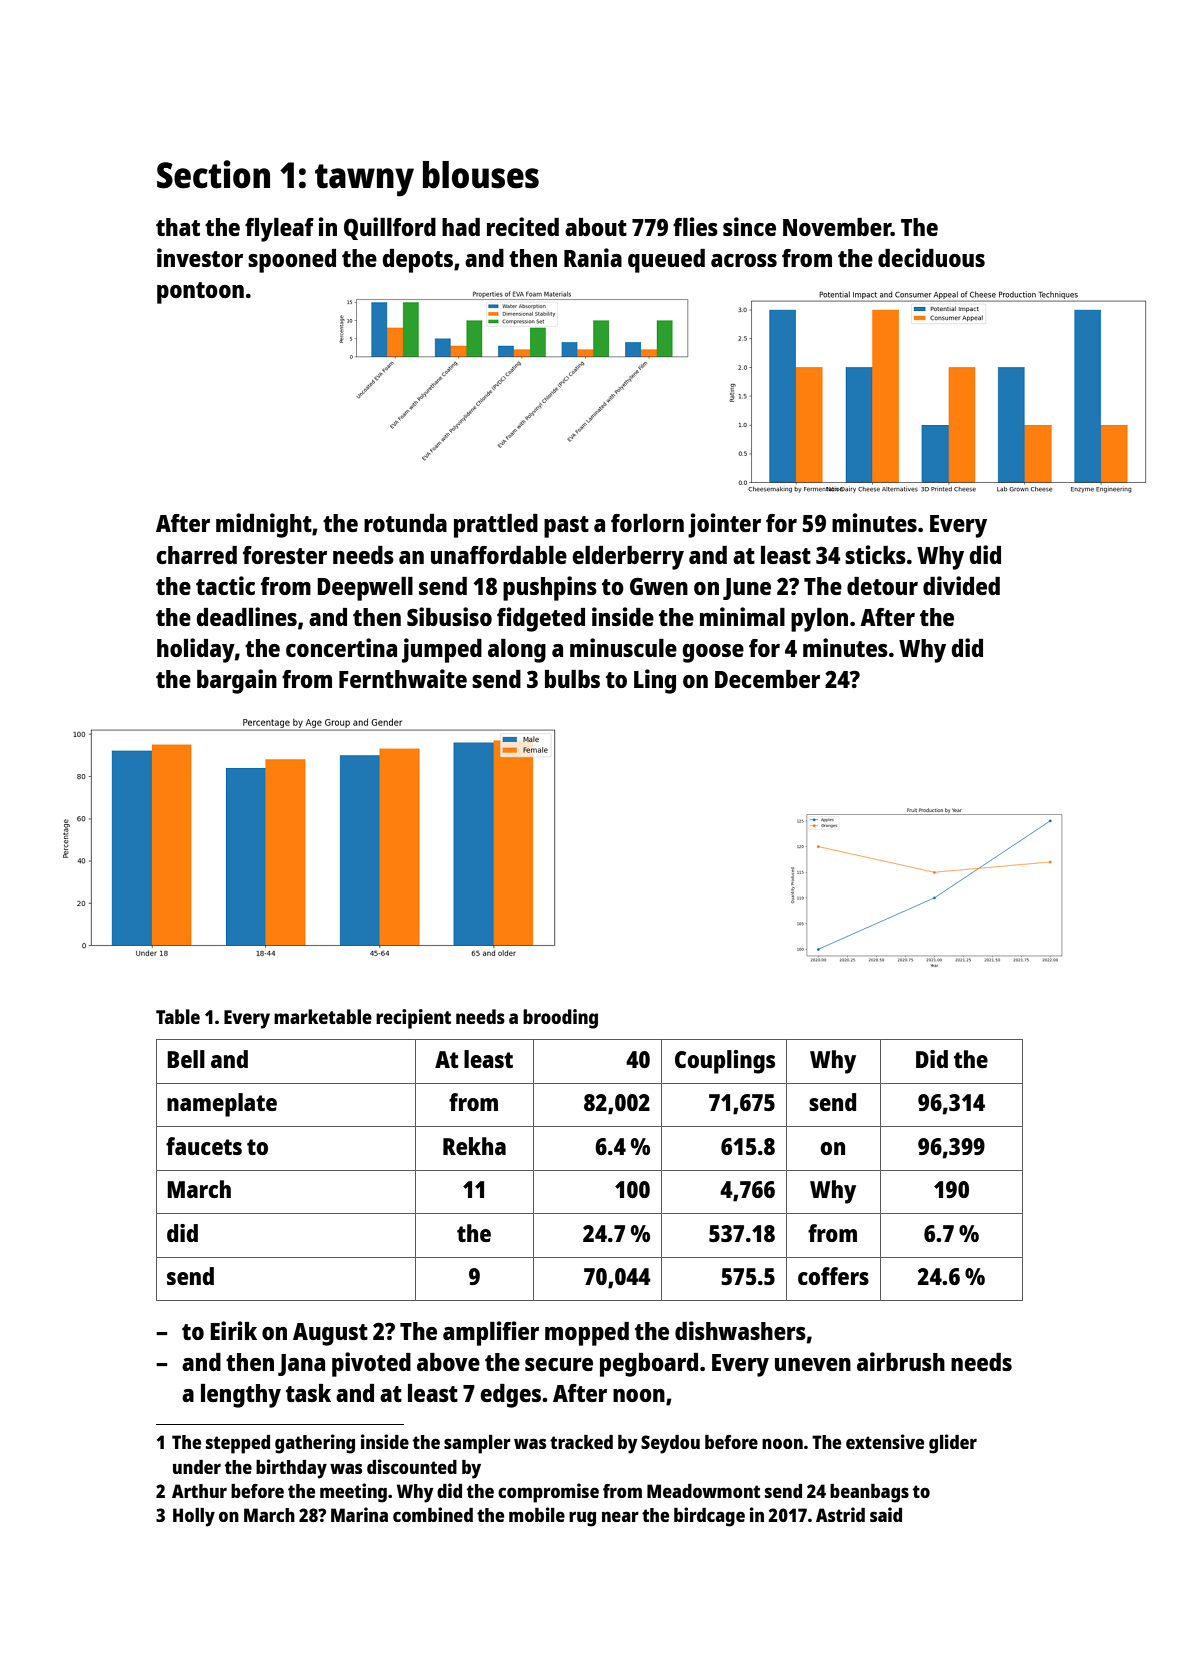  Describe the element at coordinates (961, 585) in the image. I see `divided` at that location.
